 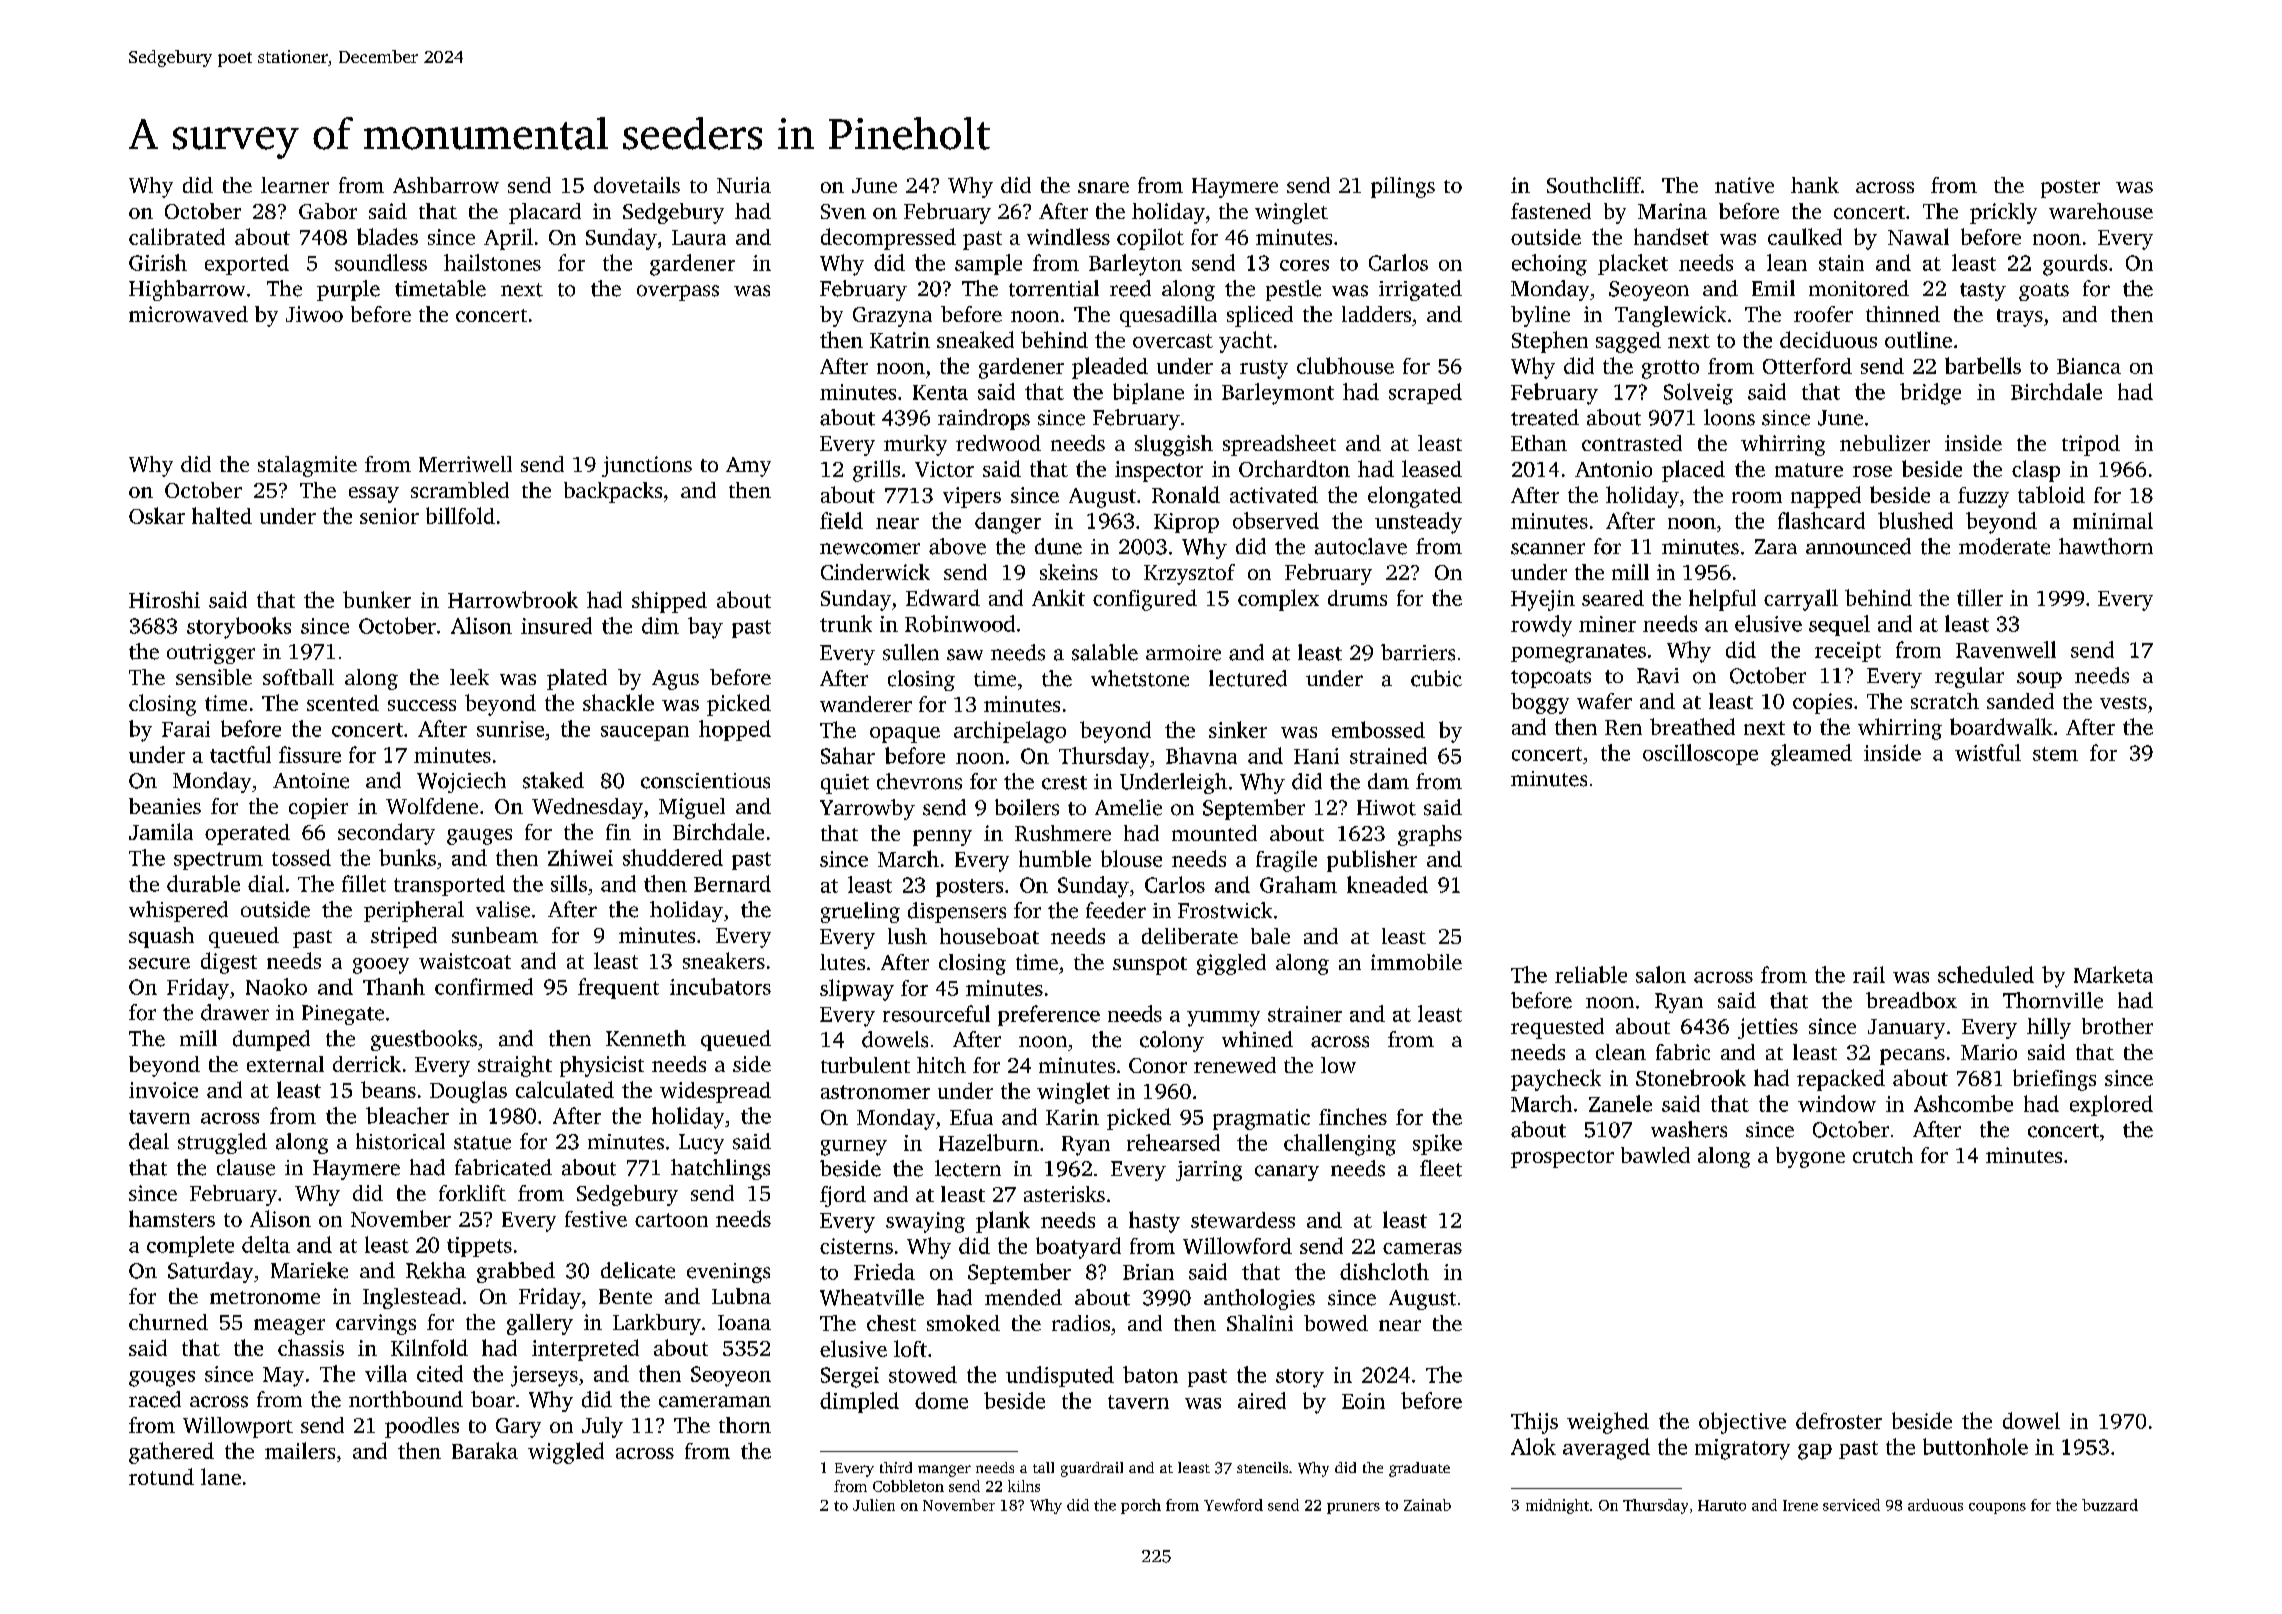 What do you see at coordinates (460, 515) in the image?
I see `billfold` at bounding box center [460, 515].
